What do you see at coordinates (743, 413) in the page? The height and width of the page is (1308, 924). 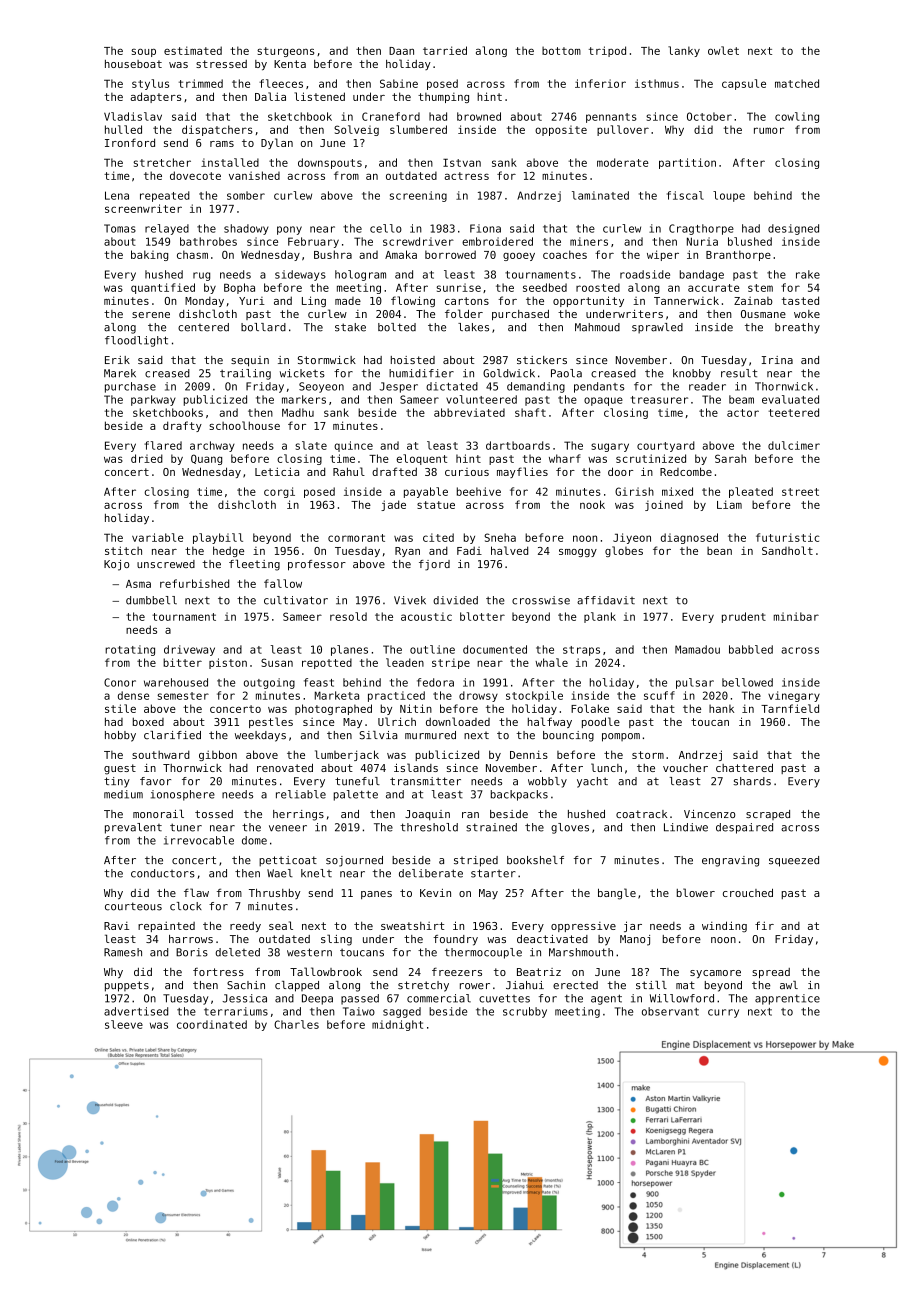 I see `actor` at bounding box center [743, 413].
